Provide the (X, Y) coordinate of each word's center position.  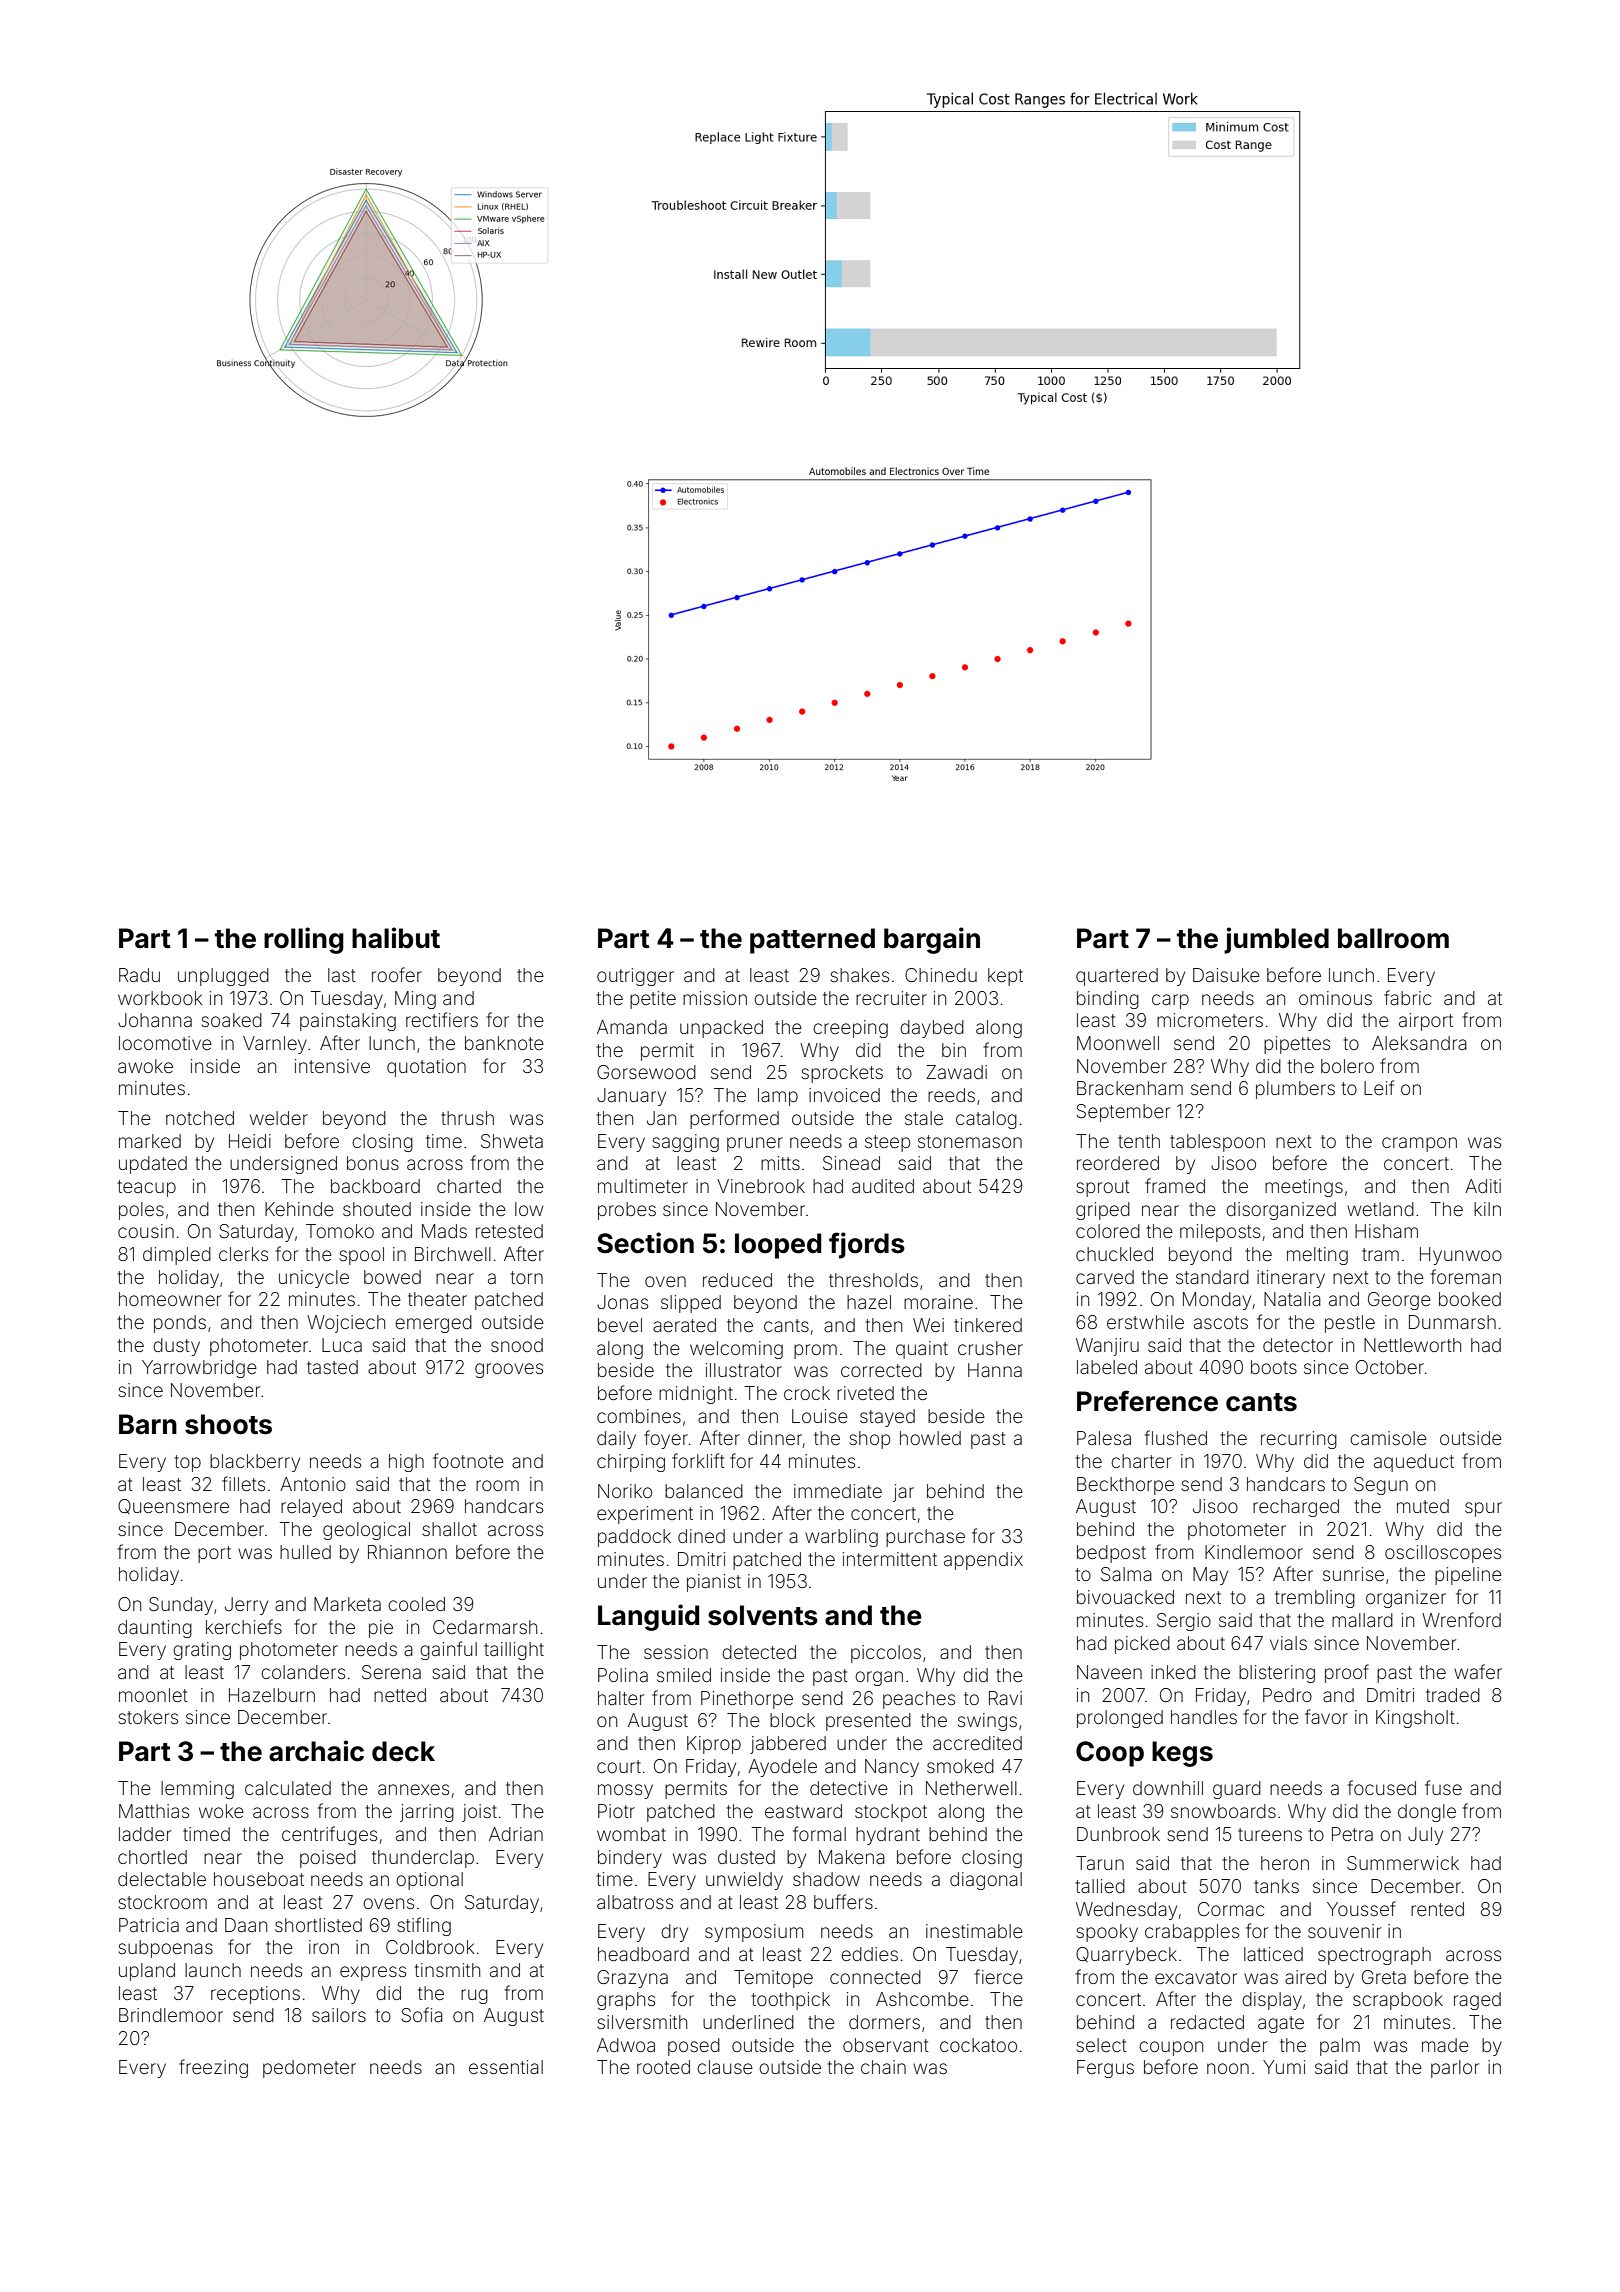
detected (759, 1652)
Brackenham (1130, 1088)
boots (1274, 1367)
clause (725, 2067)
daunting (155, 1629)
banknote (504, 1043)
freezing (213, 2068)
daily (616, 1440)
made (1445, 2045)
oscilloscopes (1443, 1554)
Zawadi (956, 1072)
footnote (468, 1460)
